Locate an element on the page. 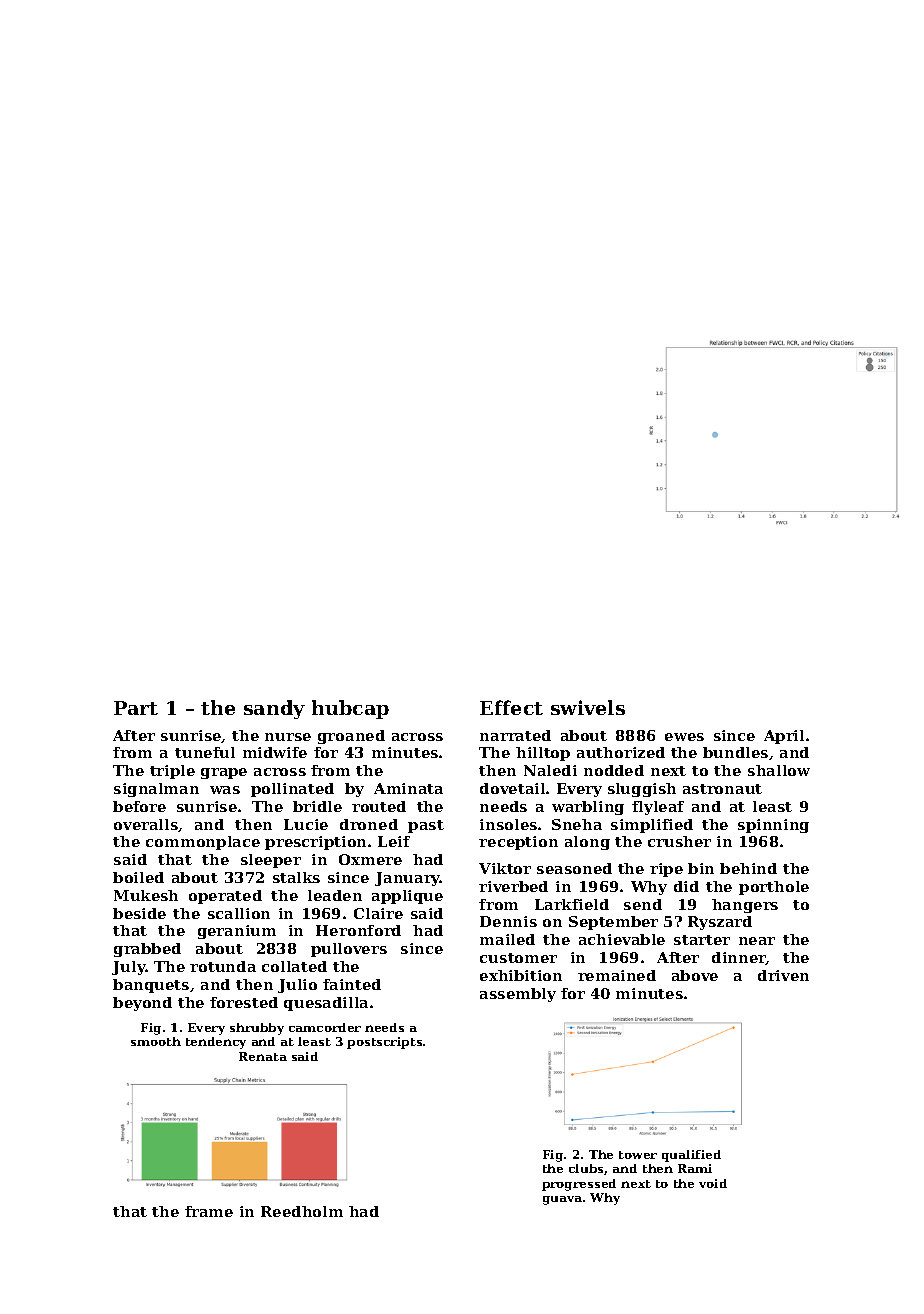  groaned is located at coordinates (351, 737).
